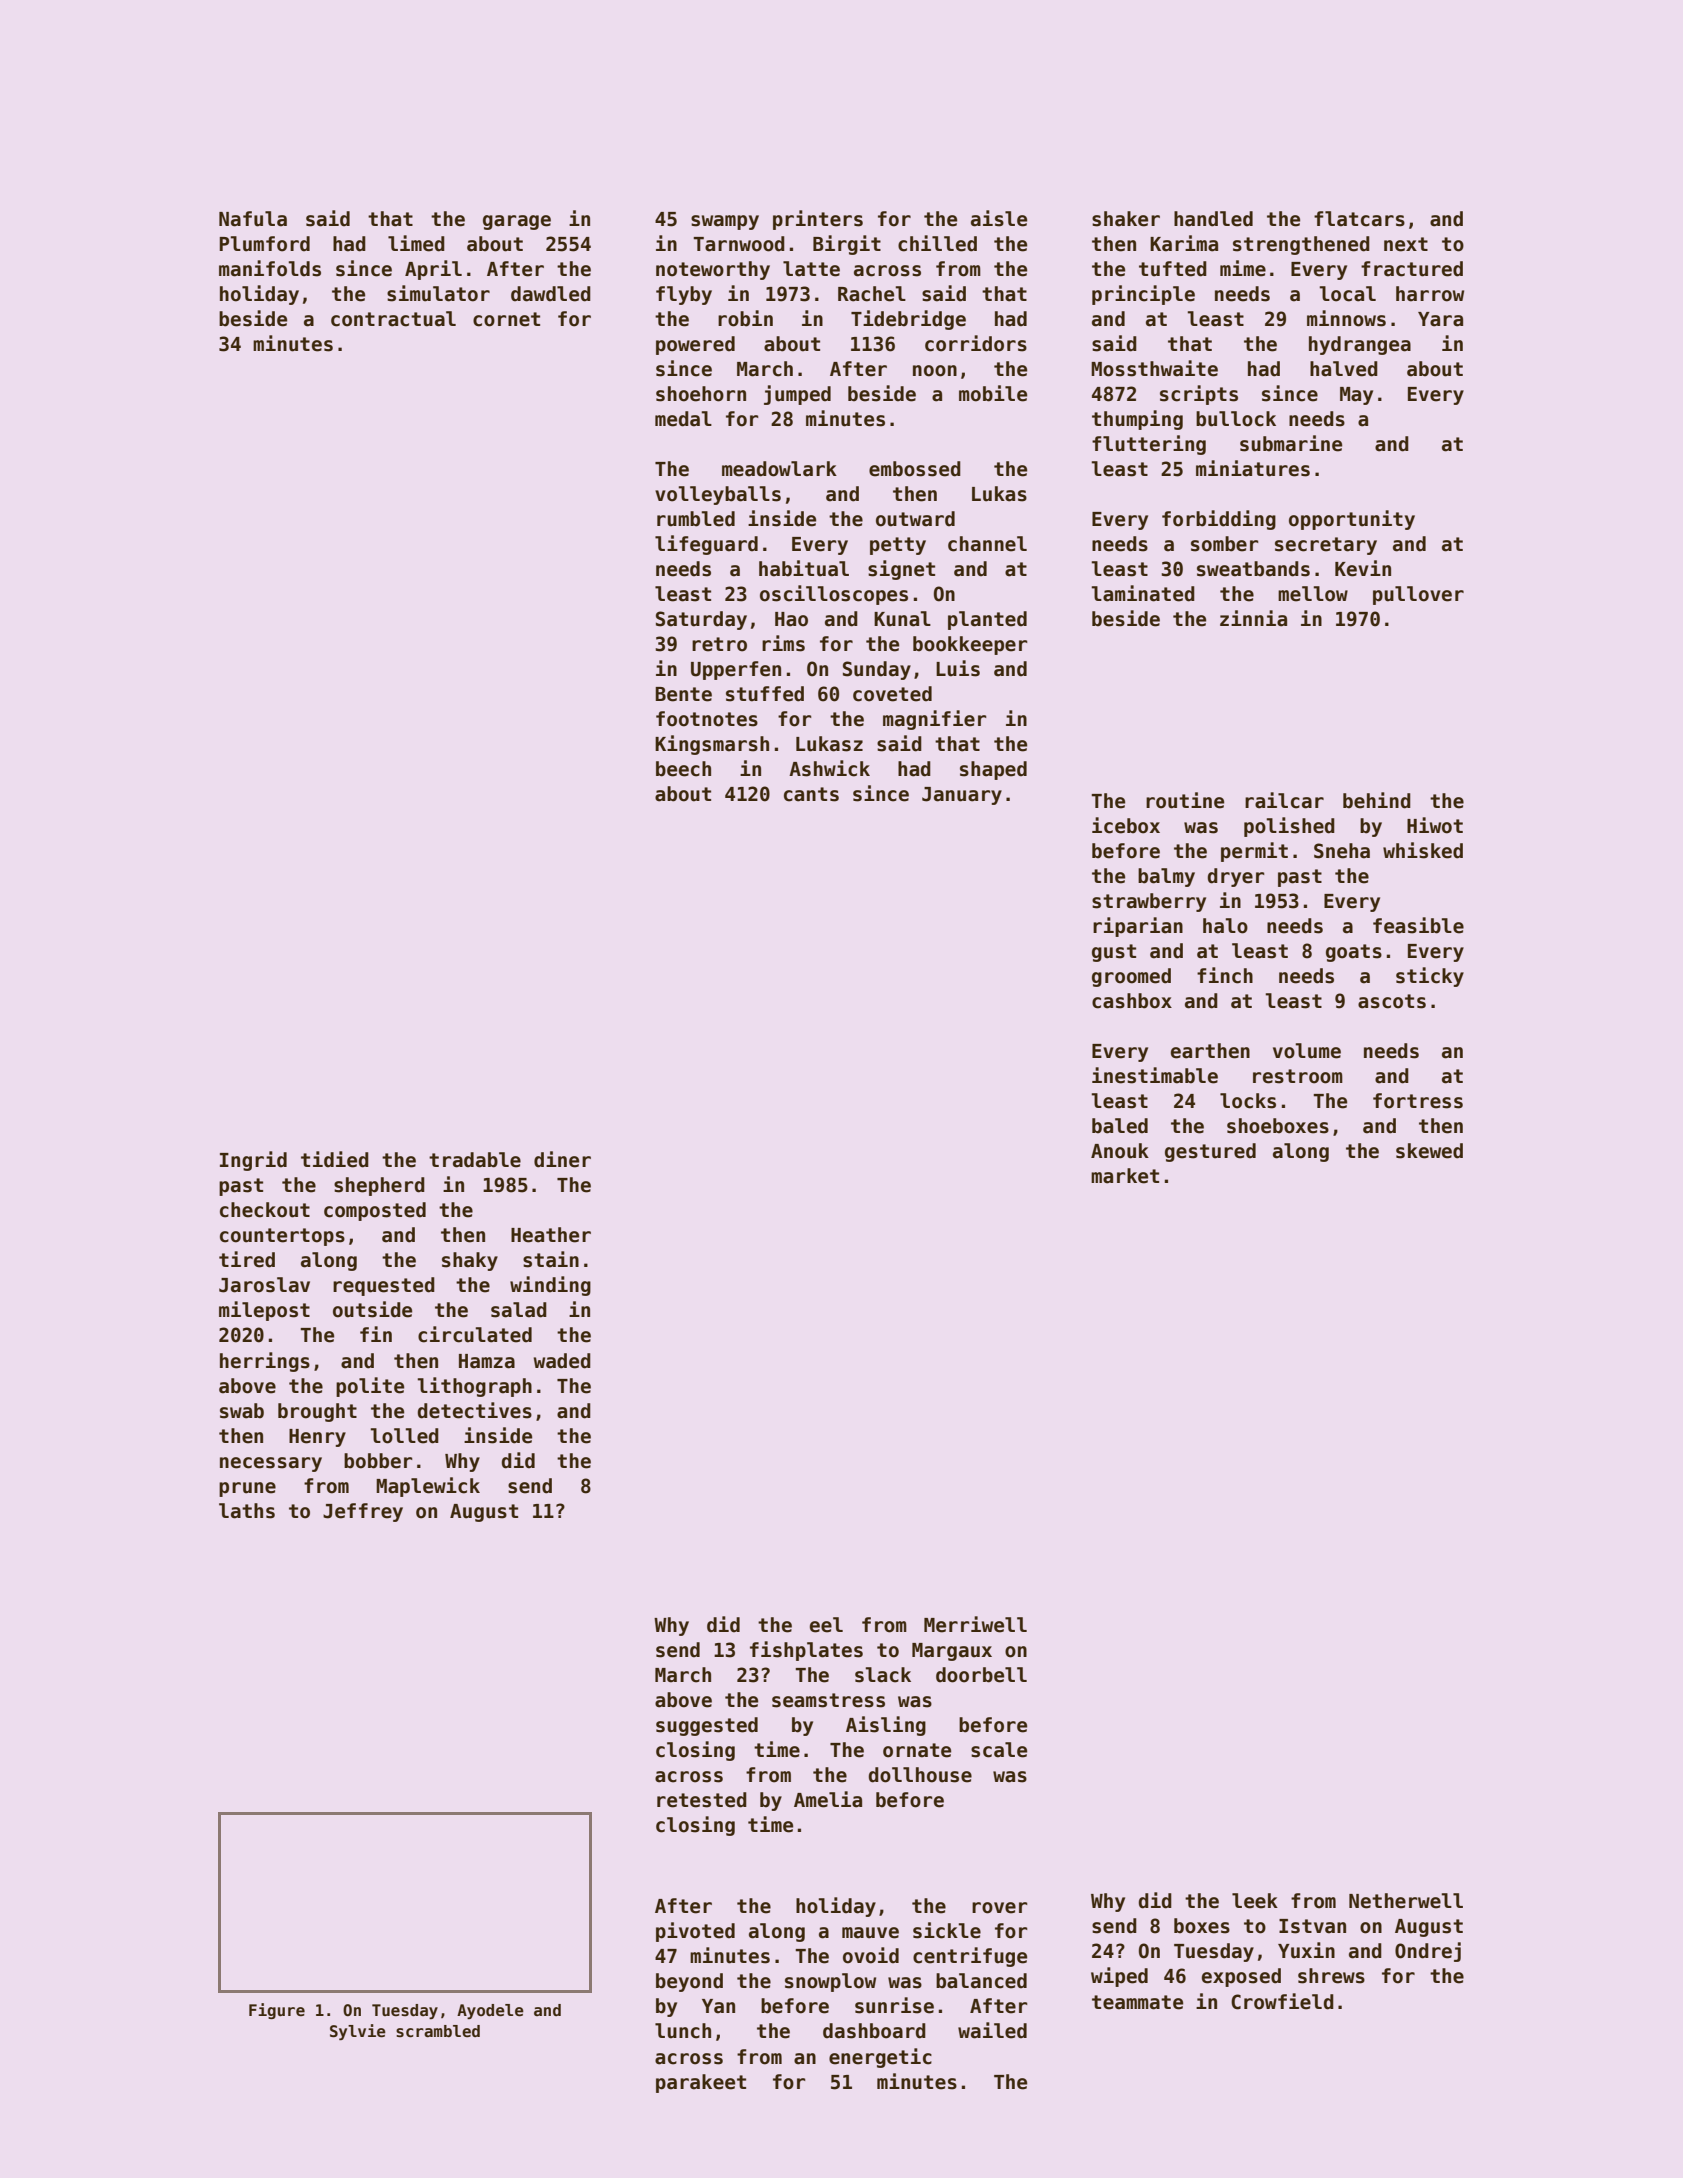 The image size is (1683, 2178). What do you see at coordinates (1213, 219) in the document?
I see `handled` at bounding box center [1213, 219].
